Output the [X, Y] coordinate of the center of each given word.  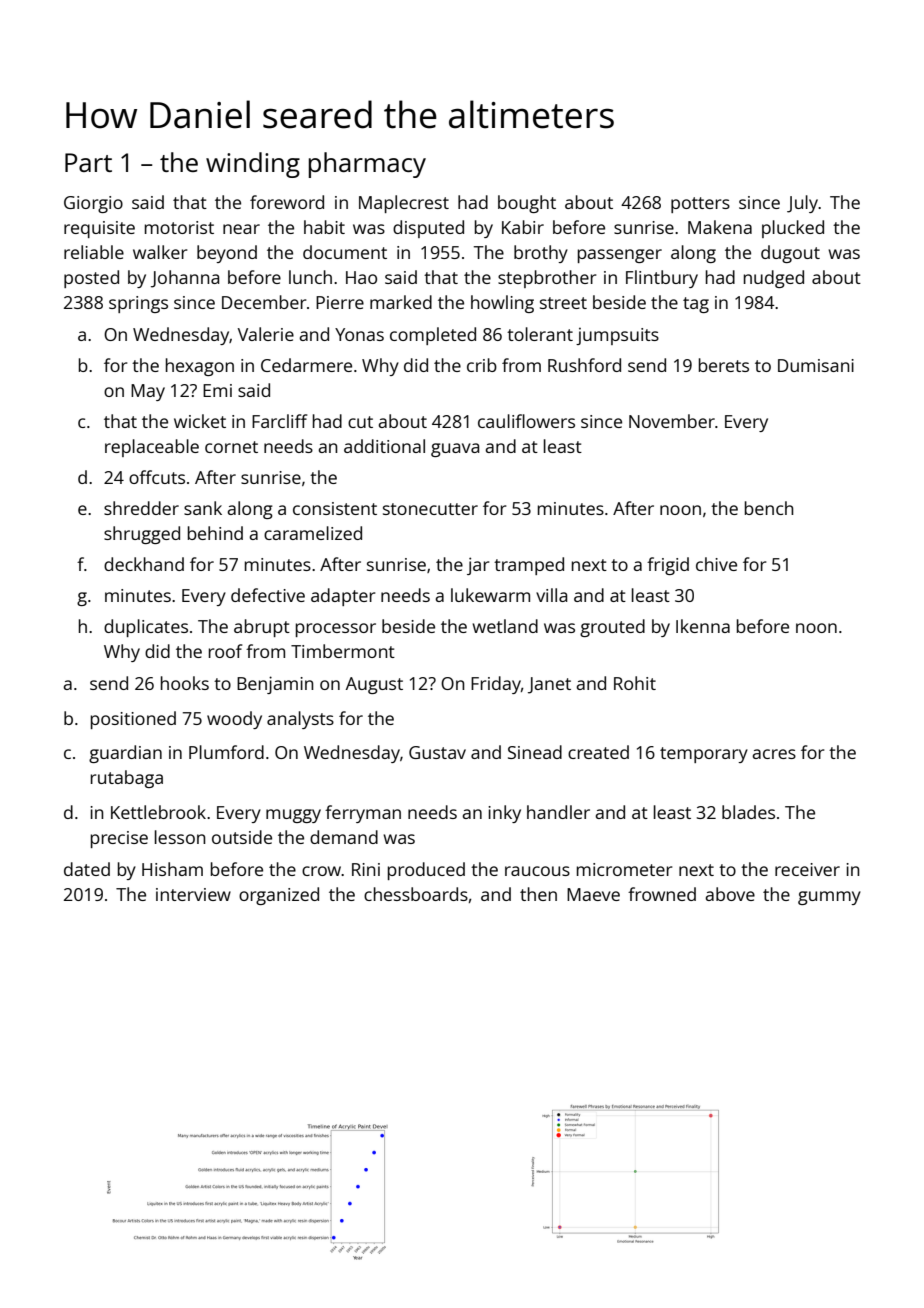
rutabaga [127, 779]
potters [700, 205]
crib [482, 365]
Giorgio [93, 204]
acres [774, 754]
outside [242, 837]
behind [215, 533]
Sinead [535, 752]
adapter [343, 597]
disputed [428, 229]
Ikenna [703, 626]
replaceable [152, 448]
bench [769, 508]
